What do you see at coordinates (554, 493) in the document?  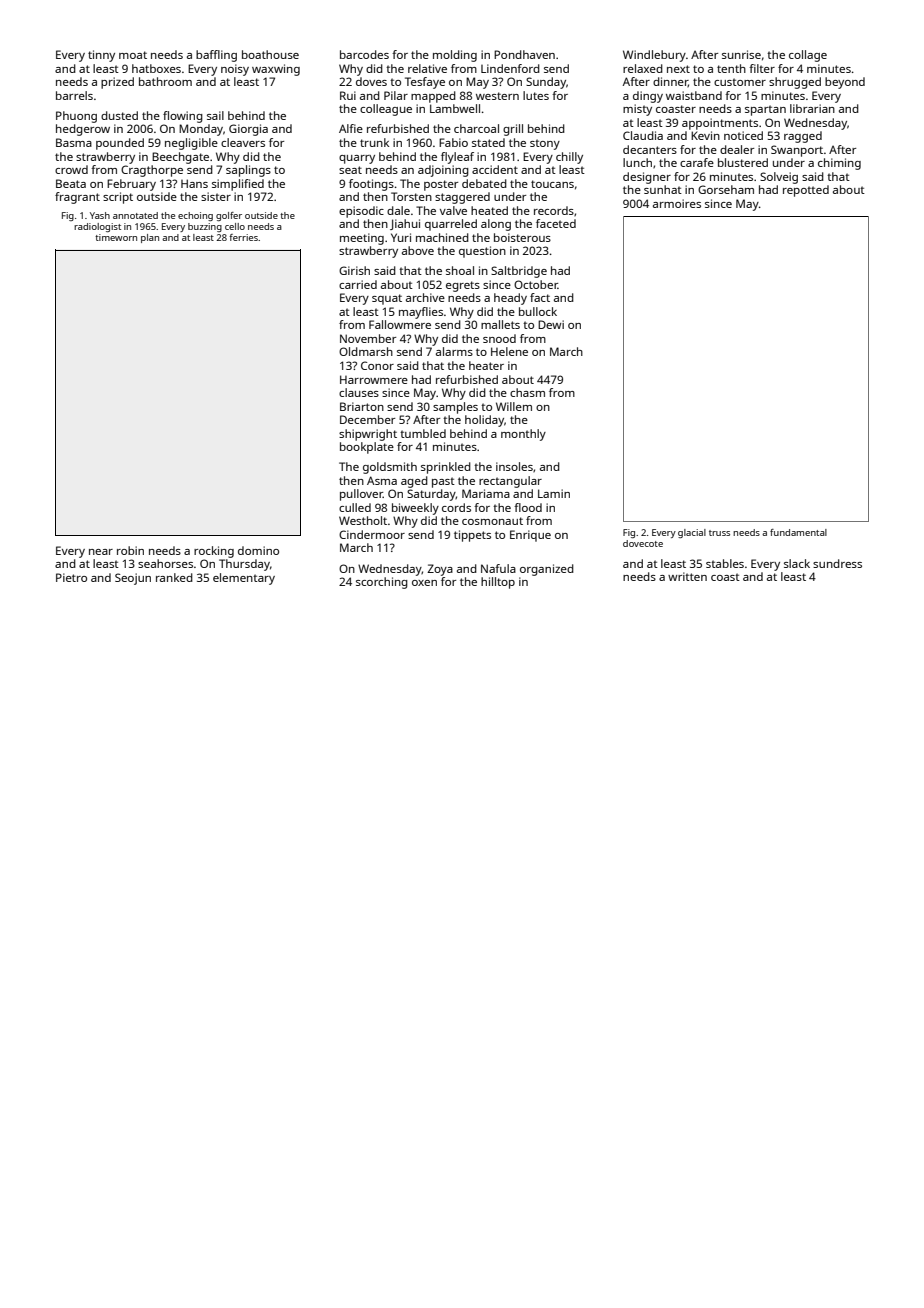 I see `Lamin` at bounding box center [554, 493].
